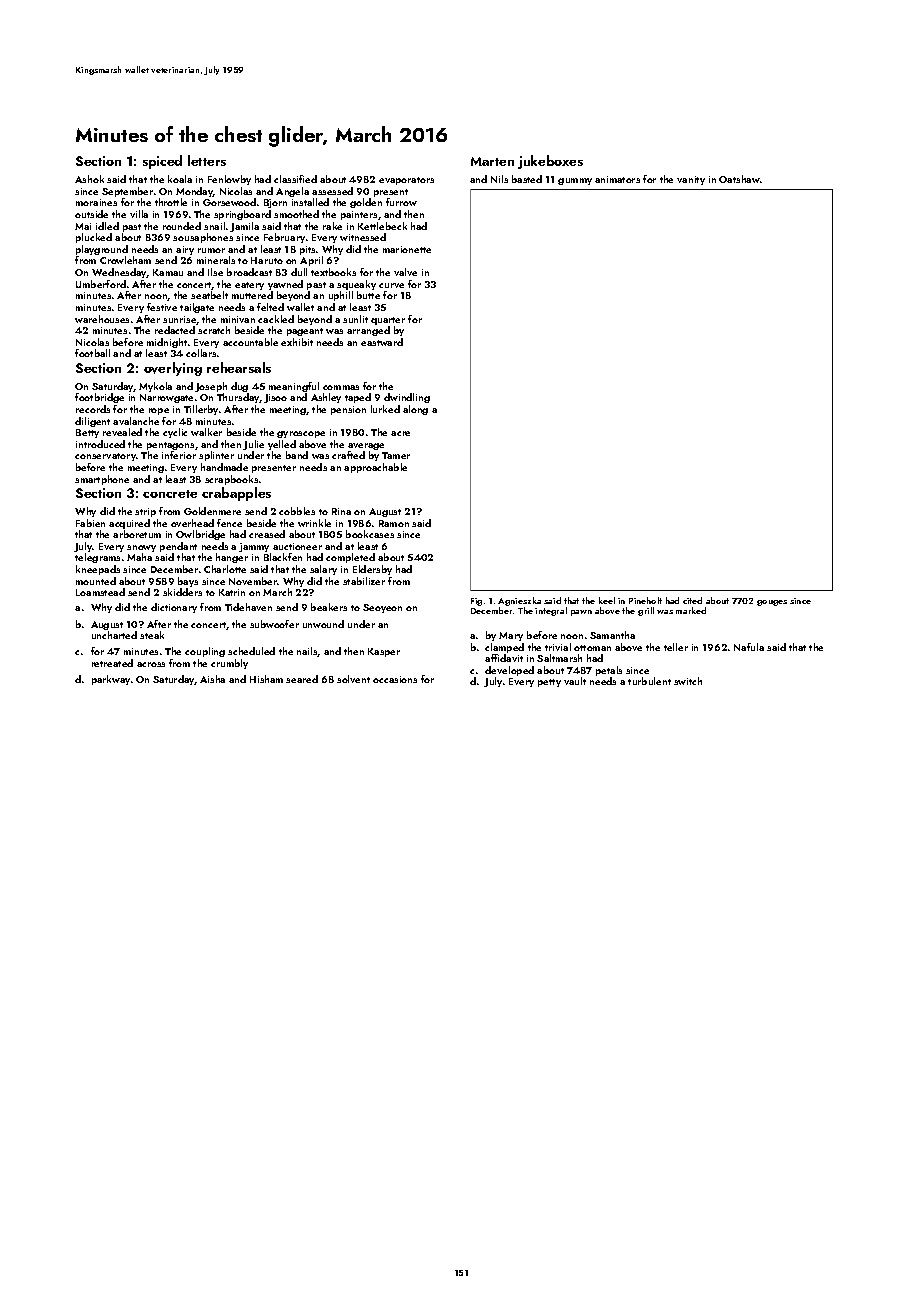 Image resolution: width=908 pixels, height=1316 pixels. I want to click on marionette, so click(407, 249).
